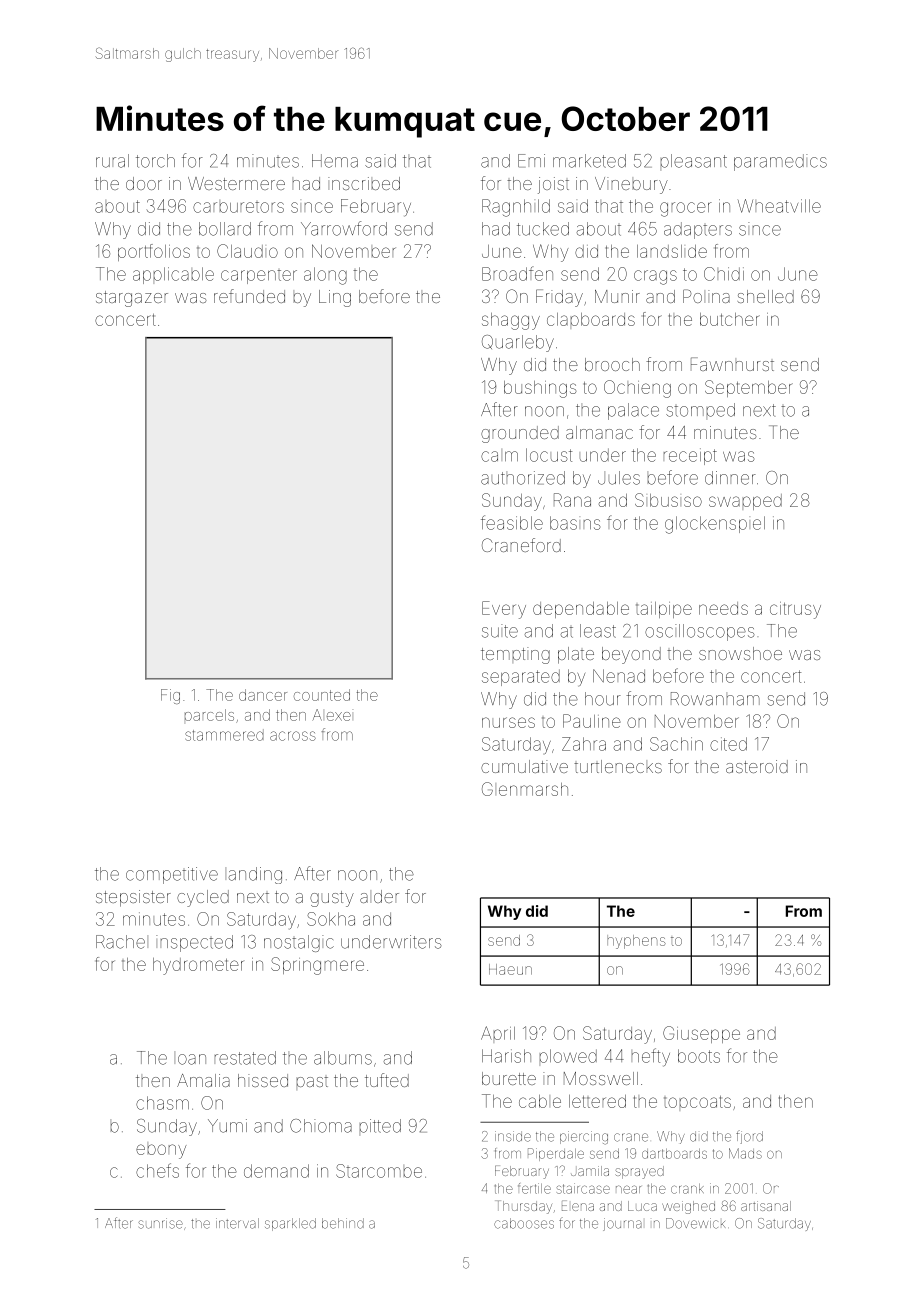  I want to click on stargazer, so click(132, 299).
